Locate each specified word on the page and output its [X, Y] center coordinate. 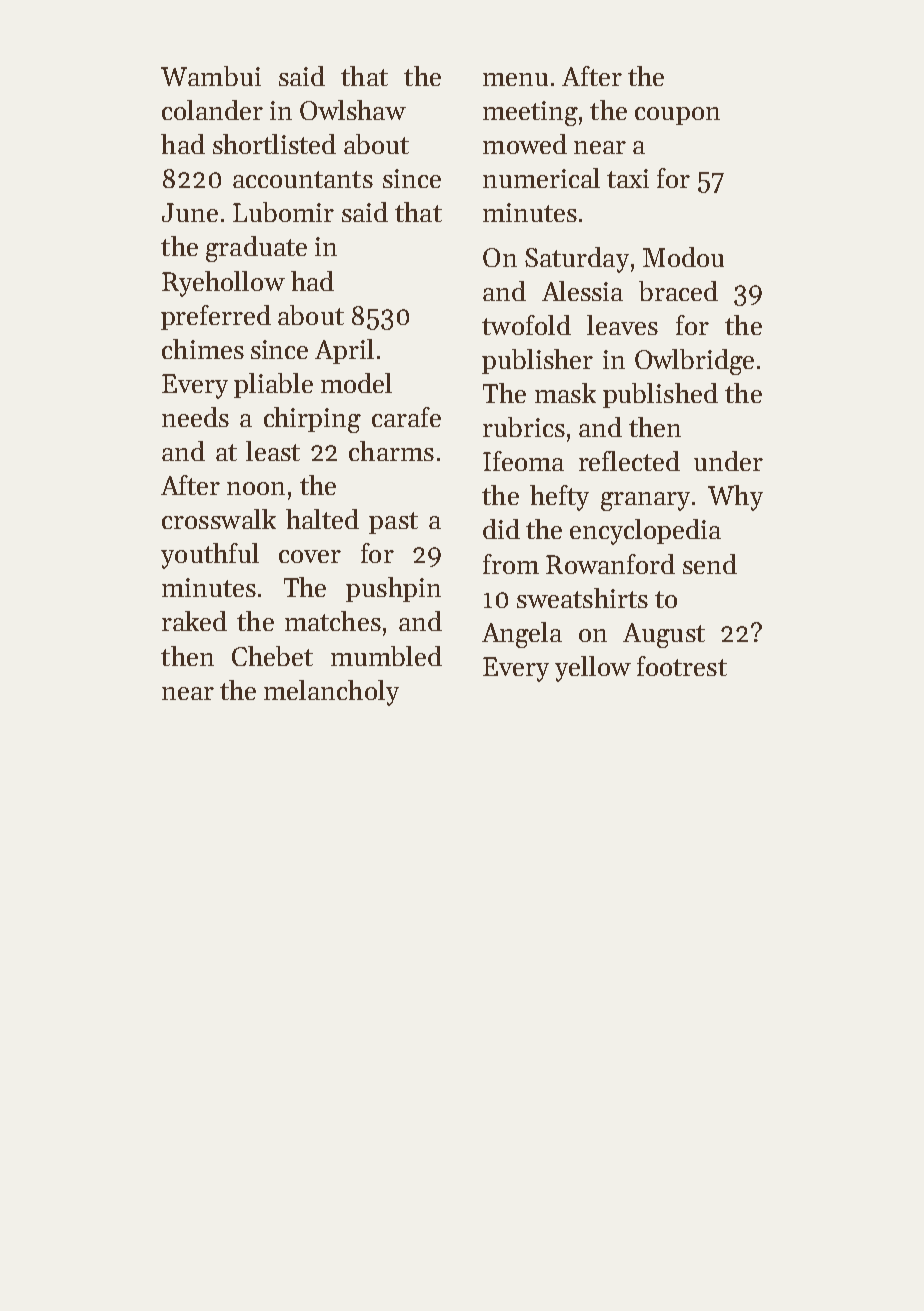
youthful [210, 556]
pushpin [393, 589]
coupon [677, 116]
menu [515, 79]
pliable [273, 385]
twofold [526, 325]
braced [678, 291]
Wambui [211, 76]
